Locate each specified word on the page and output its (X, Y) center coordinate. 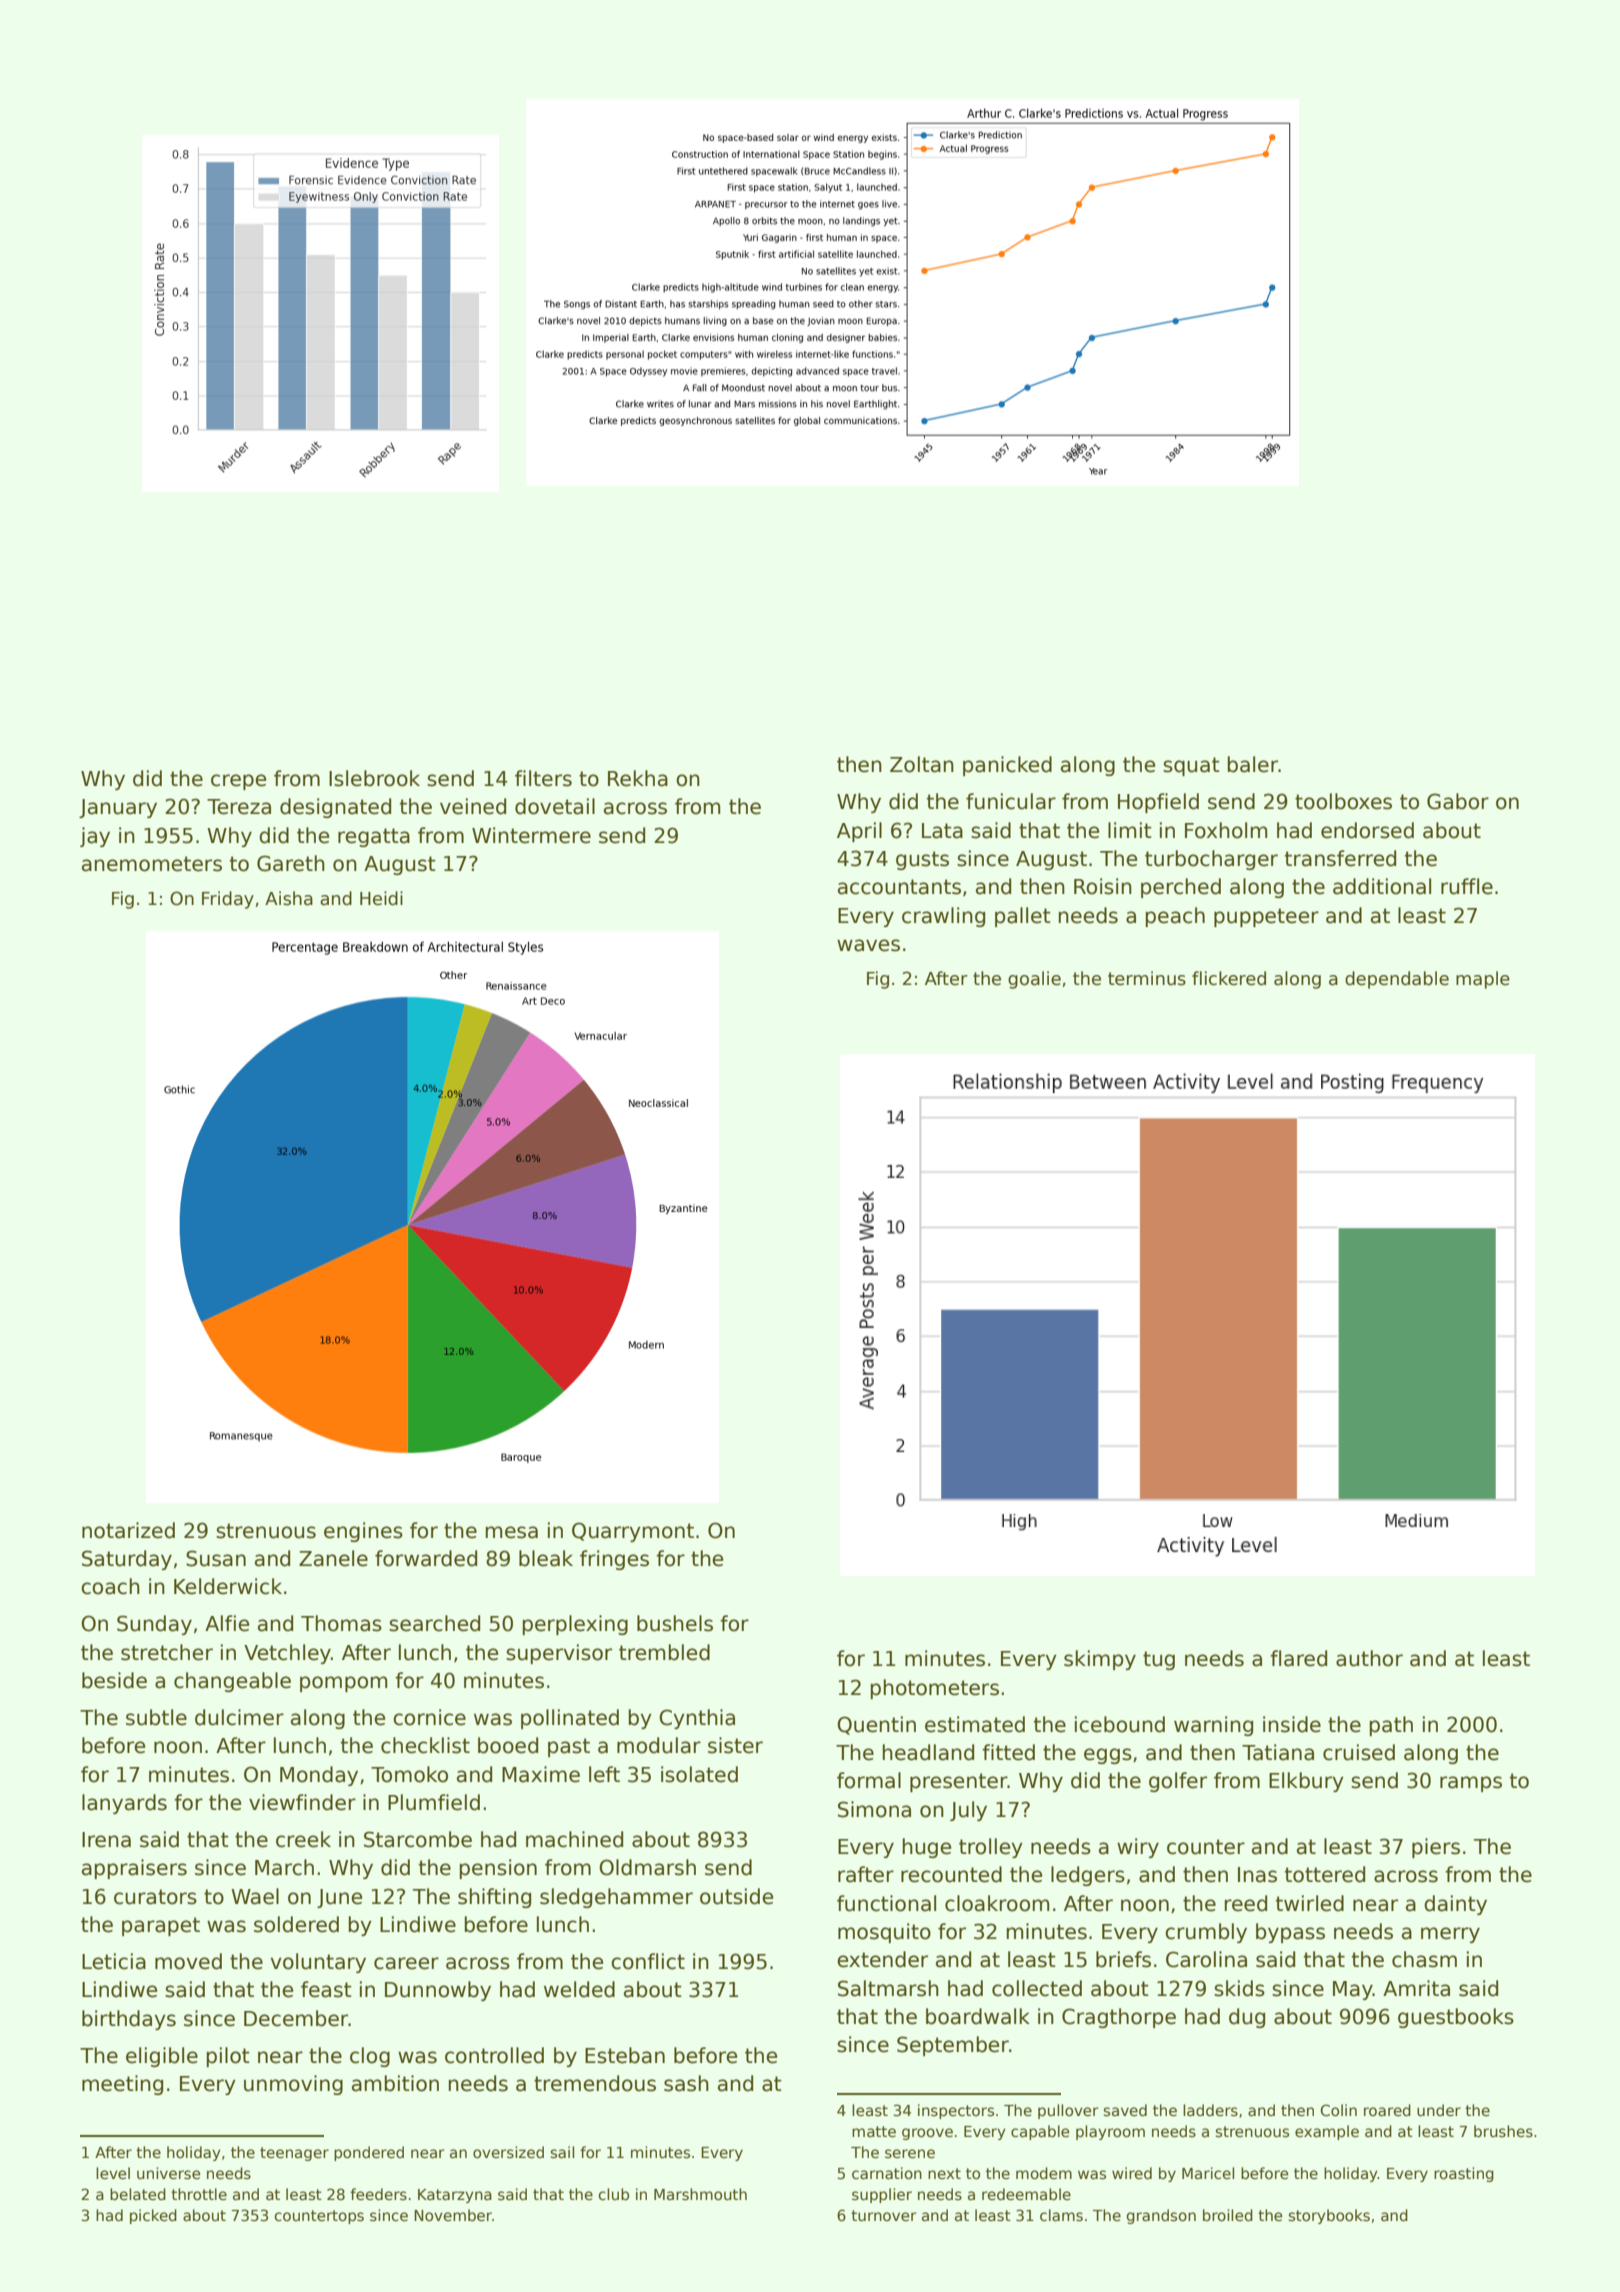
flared (1298, 1658)
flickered (1229, 978)
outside (736, 1896)
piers (1436, 1848)
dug (1247, 2018)
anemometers (152, 864)
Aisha (289, 898)
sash (686, 2083)
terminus (1147, 978)
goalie (1034, 980)
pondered (369, 2153)
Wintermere (531, 835)
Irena (106, 1840)
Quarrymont (633, 1532)
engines (363, 1532)
